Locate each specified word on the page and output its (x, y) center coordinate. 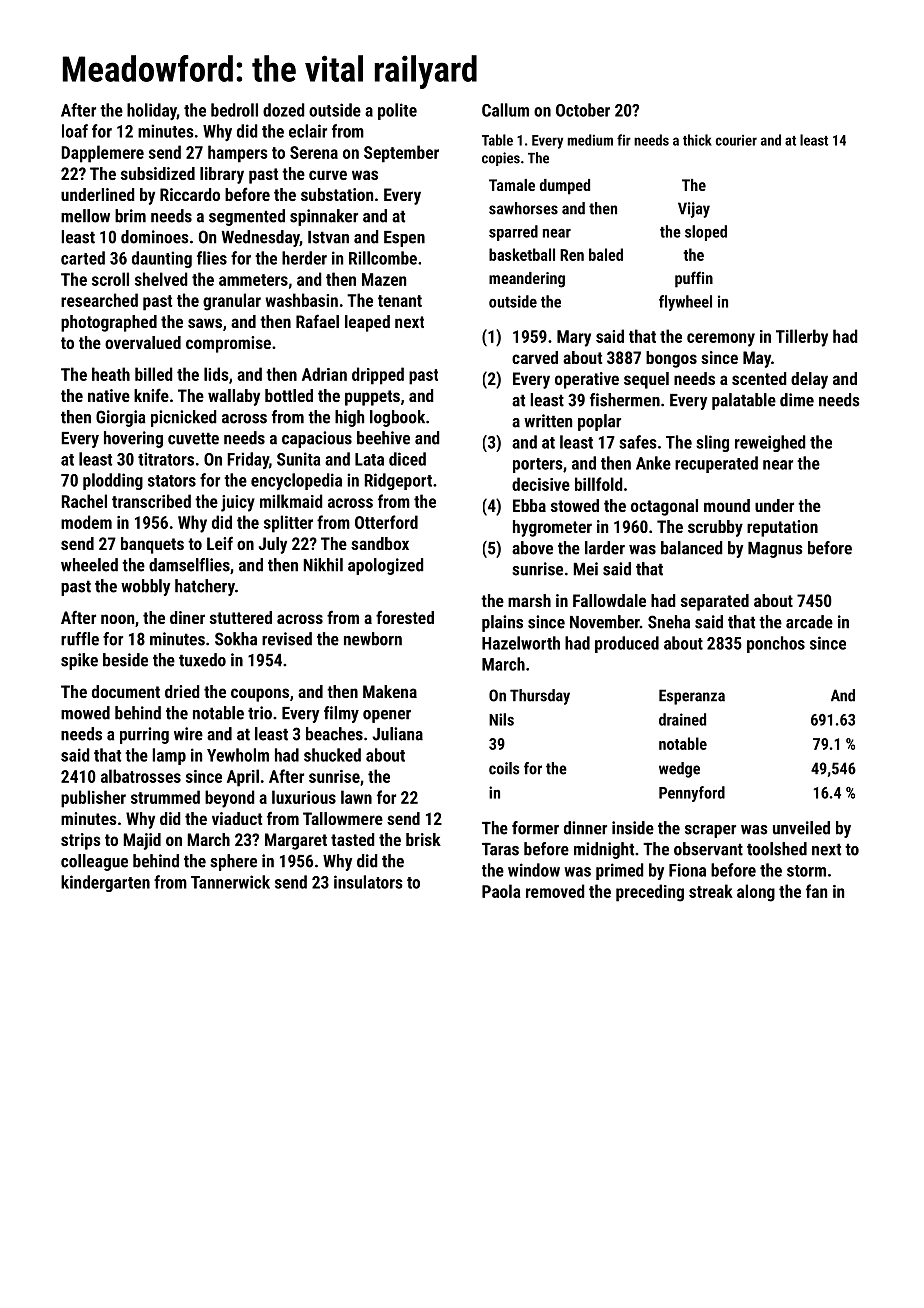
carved (535, 357)
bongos (671, 359)
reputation (782, 528)
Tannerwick (230, 882)
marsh (529, 600)
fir (624, 140)
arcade (809, 622)
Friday (248, 460)
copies (501, 159)
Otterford (386, 522)
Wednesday (261, 238)
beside (125, 660)
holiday (152, 111)
